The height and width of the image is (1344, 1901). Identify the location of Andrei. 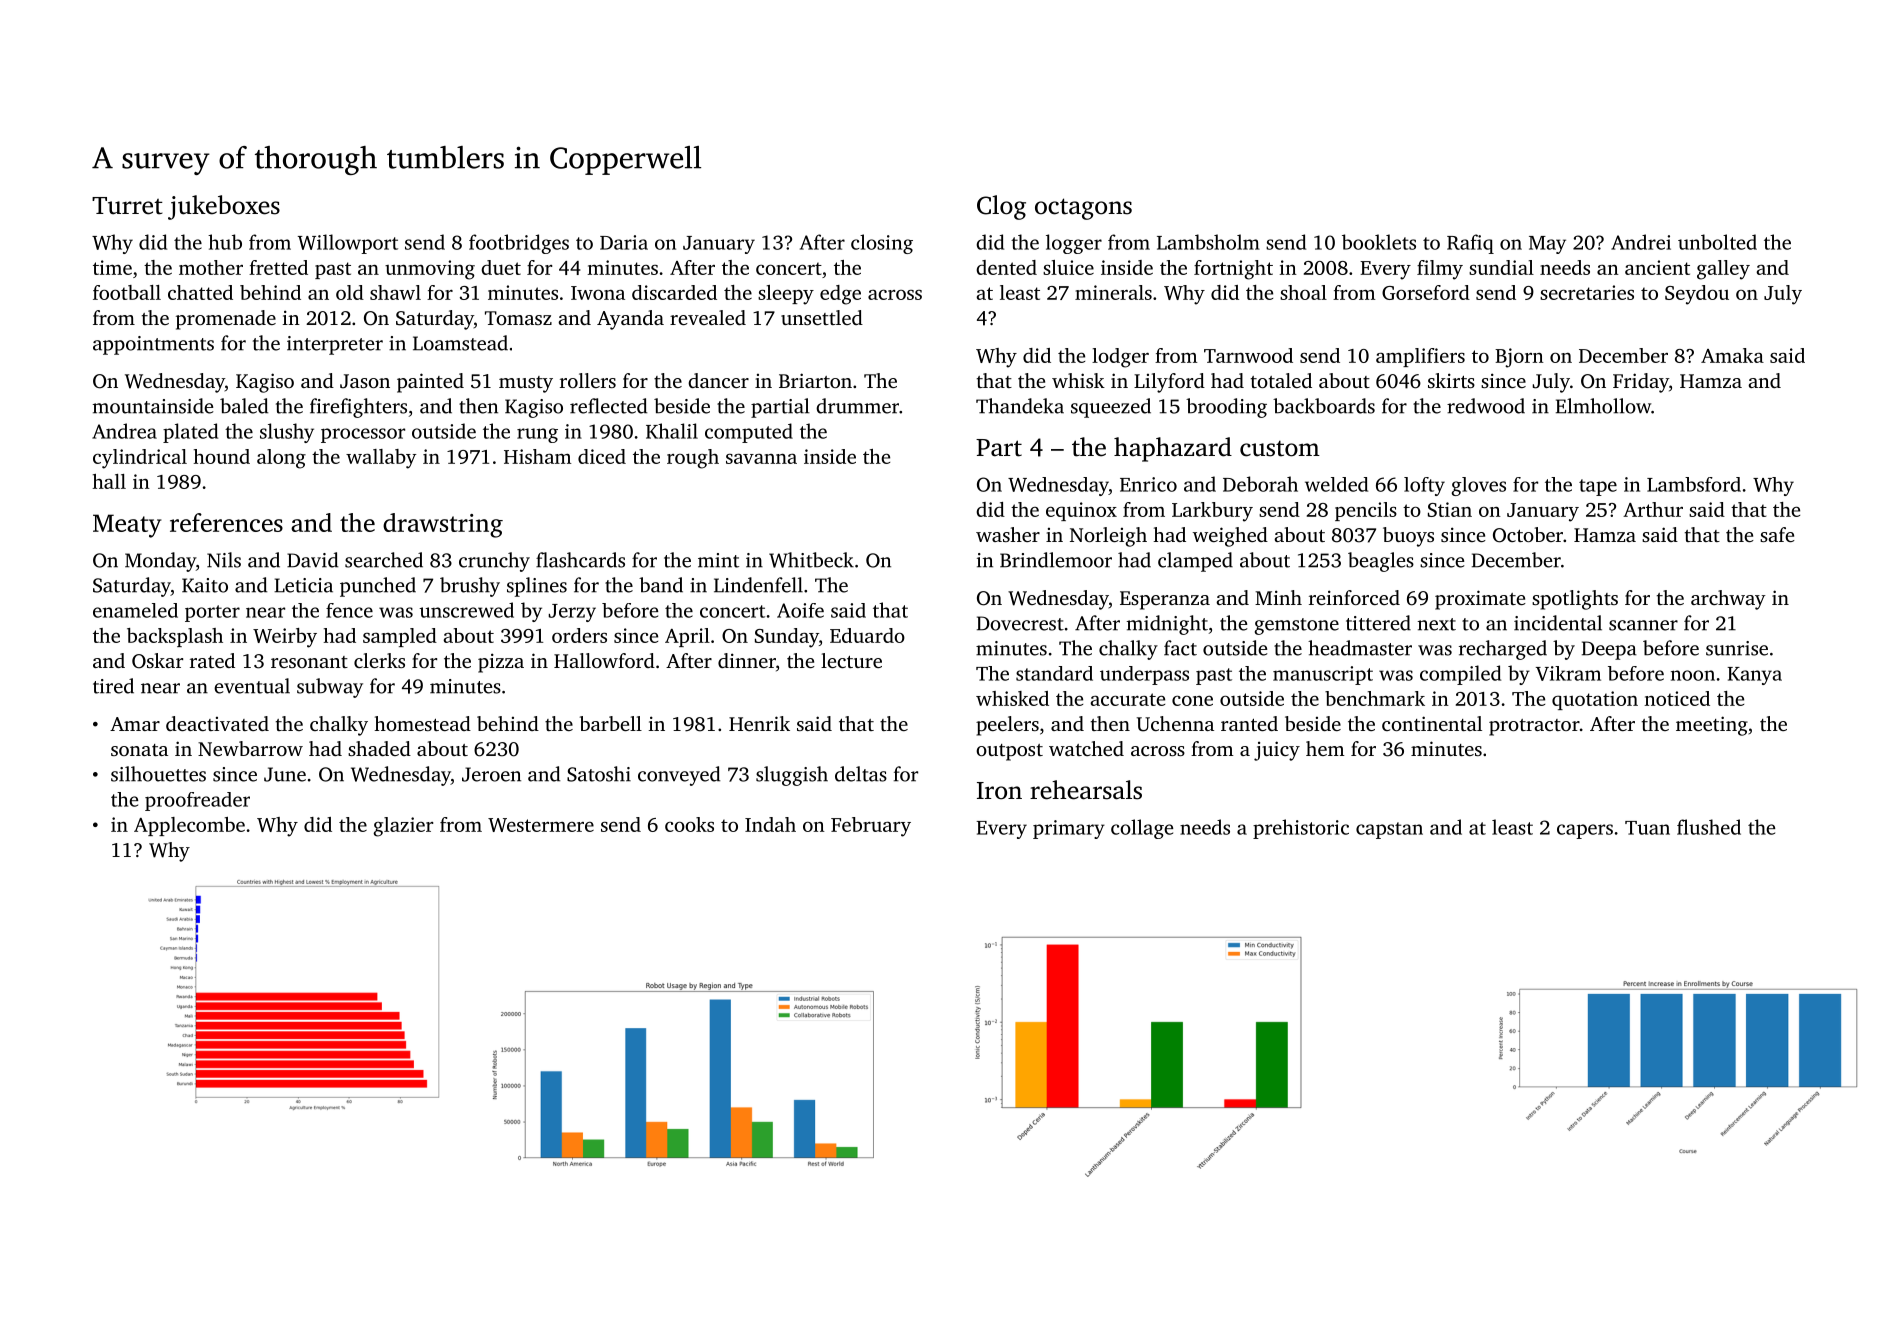
(1641, 242).
